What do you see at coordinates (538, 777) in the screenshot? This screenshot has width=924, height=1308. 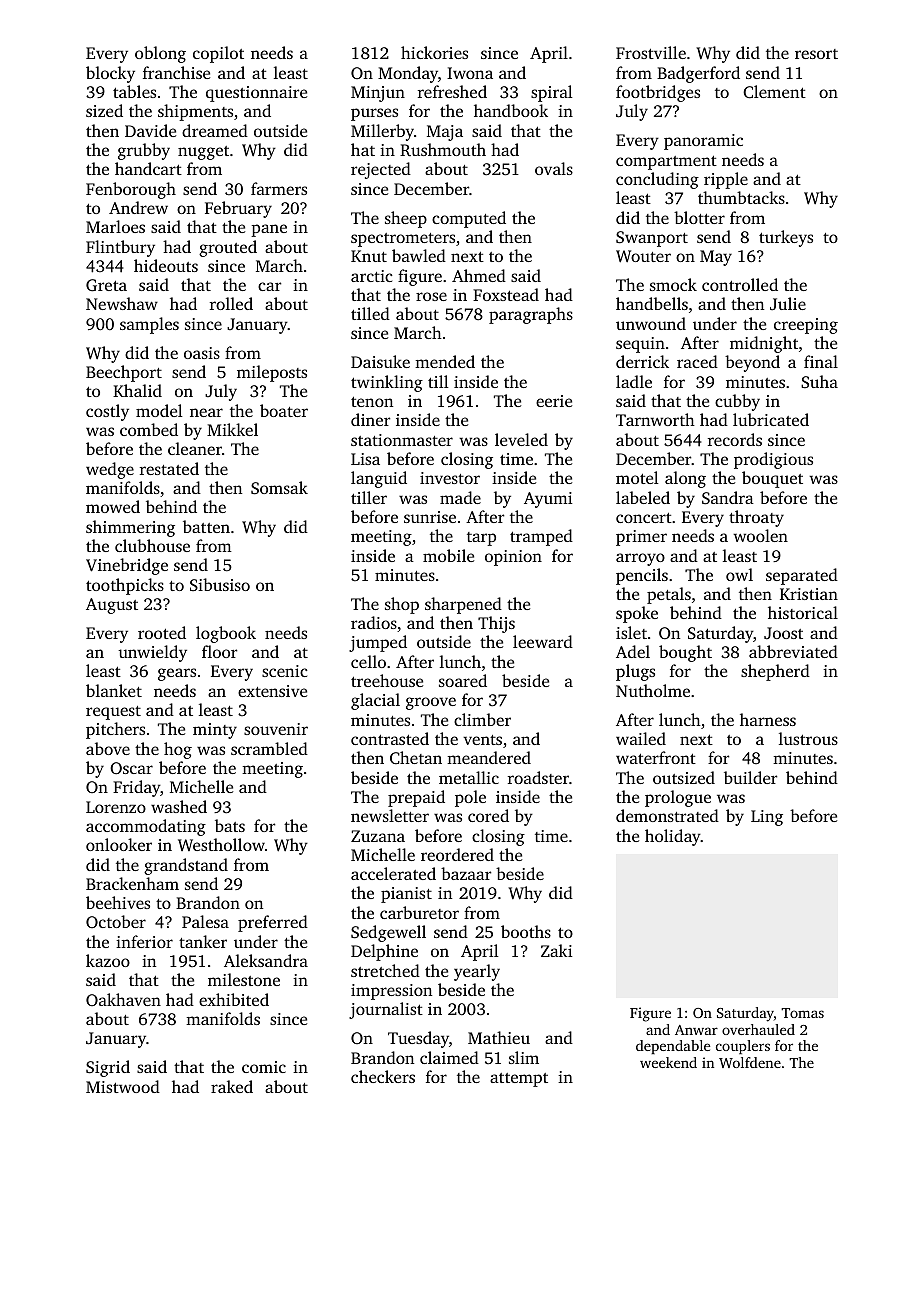 I see `roadster` at bounding box center [538, 777].
